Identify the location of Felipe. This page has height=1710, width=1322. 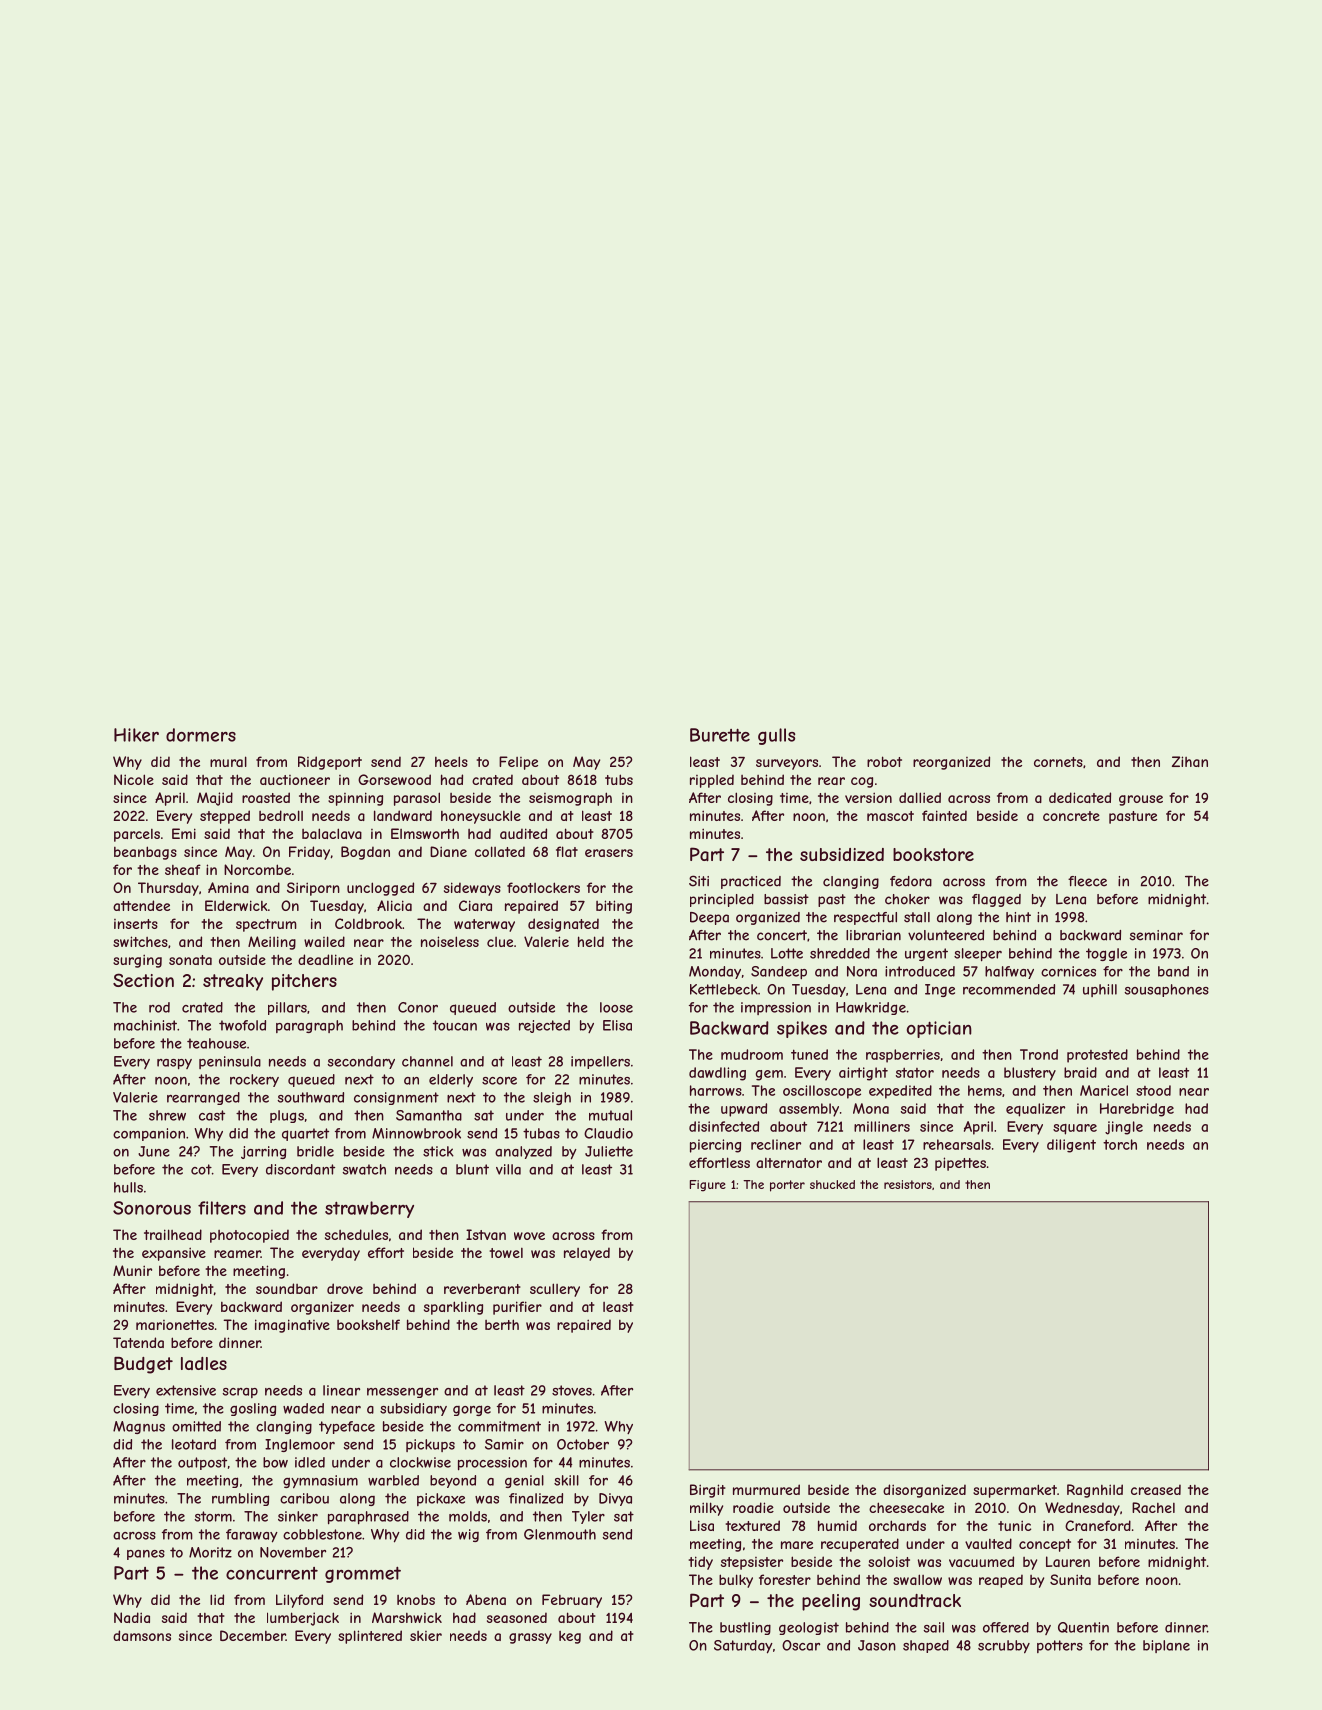
(518, 763).
